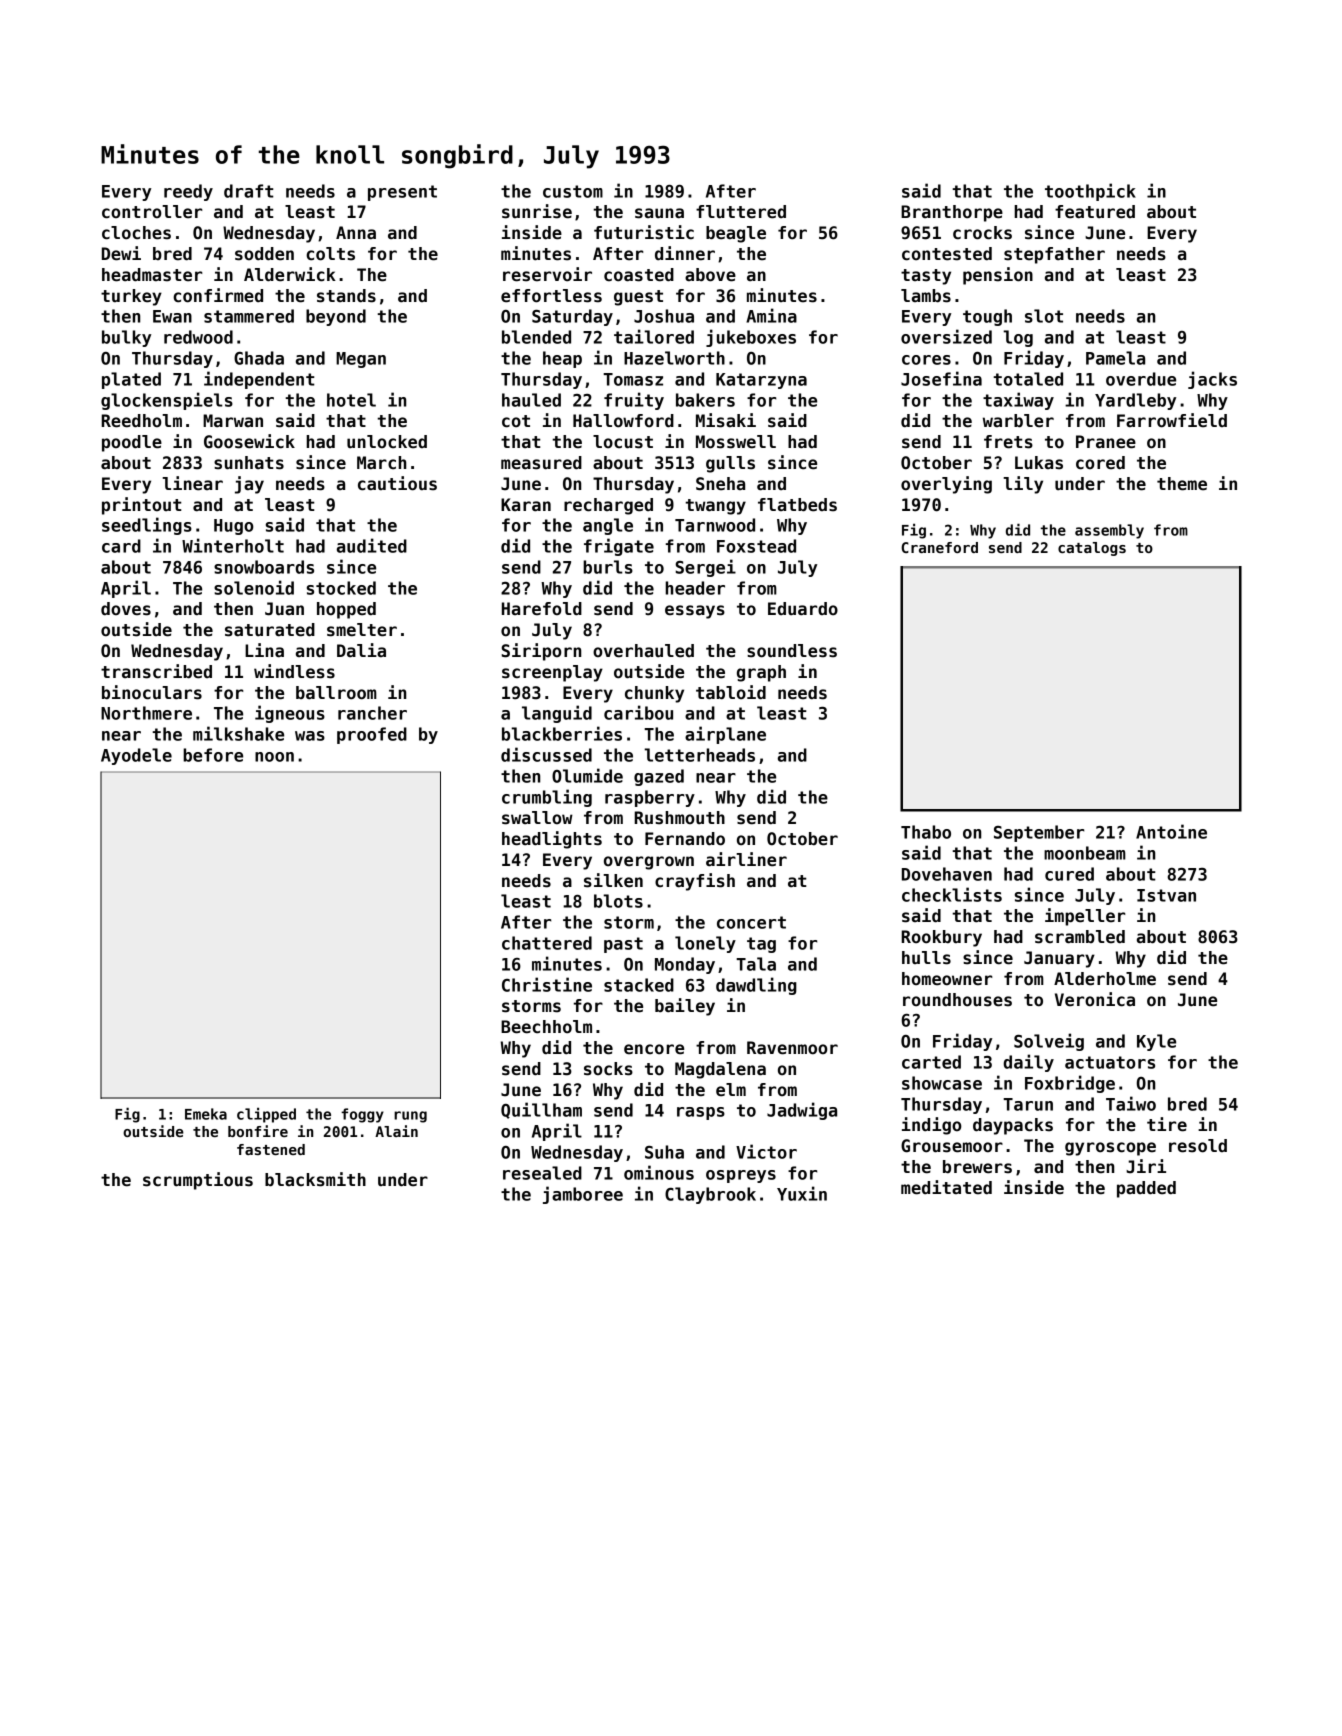 Image resolution: width=1342 pixels, height=1736 pixels. What do you see at coordinates (1172, 420) in the screenshot?
I see `Farrowfield` at bounding box center [1172, 420].
